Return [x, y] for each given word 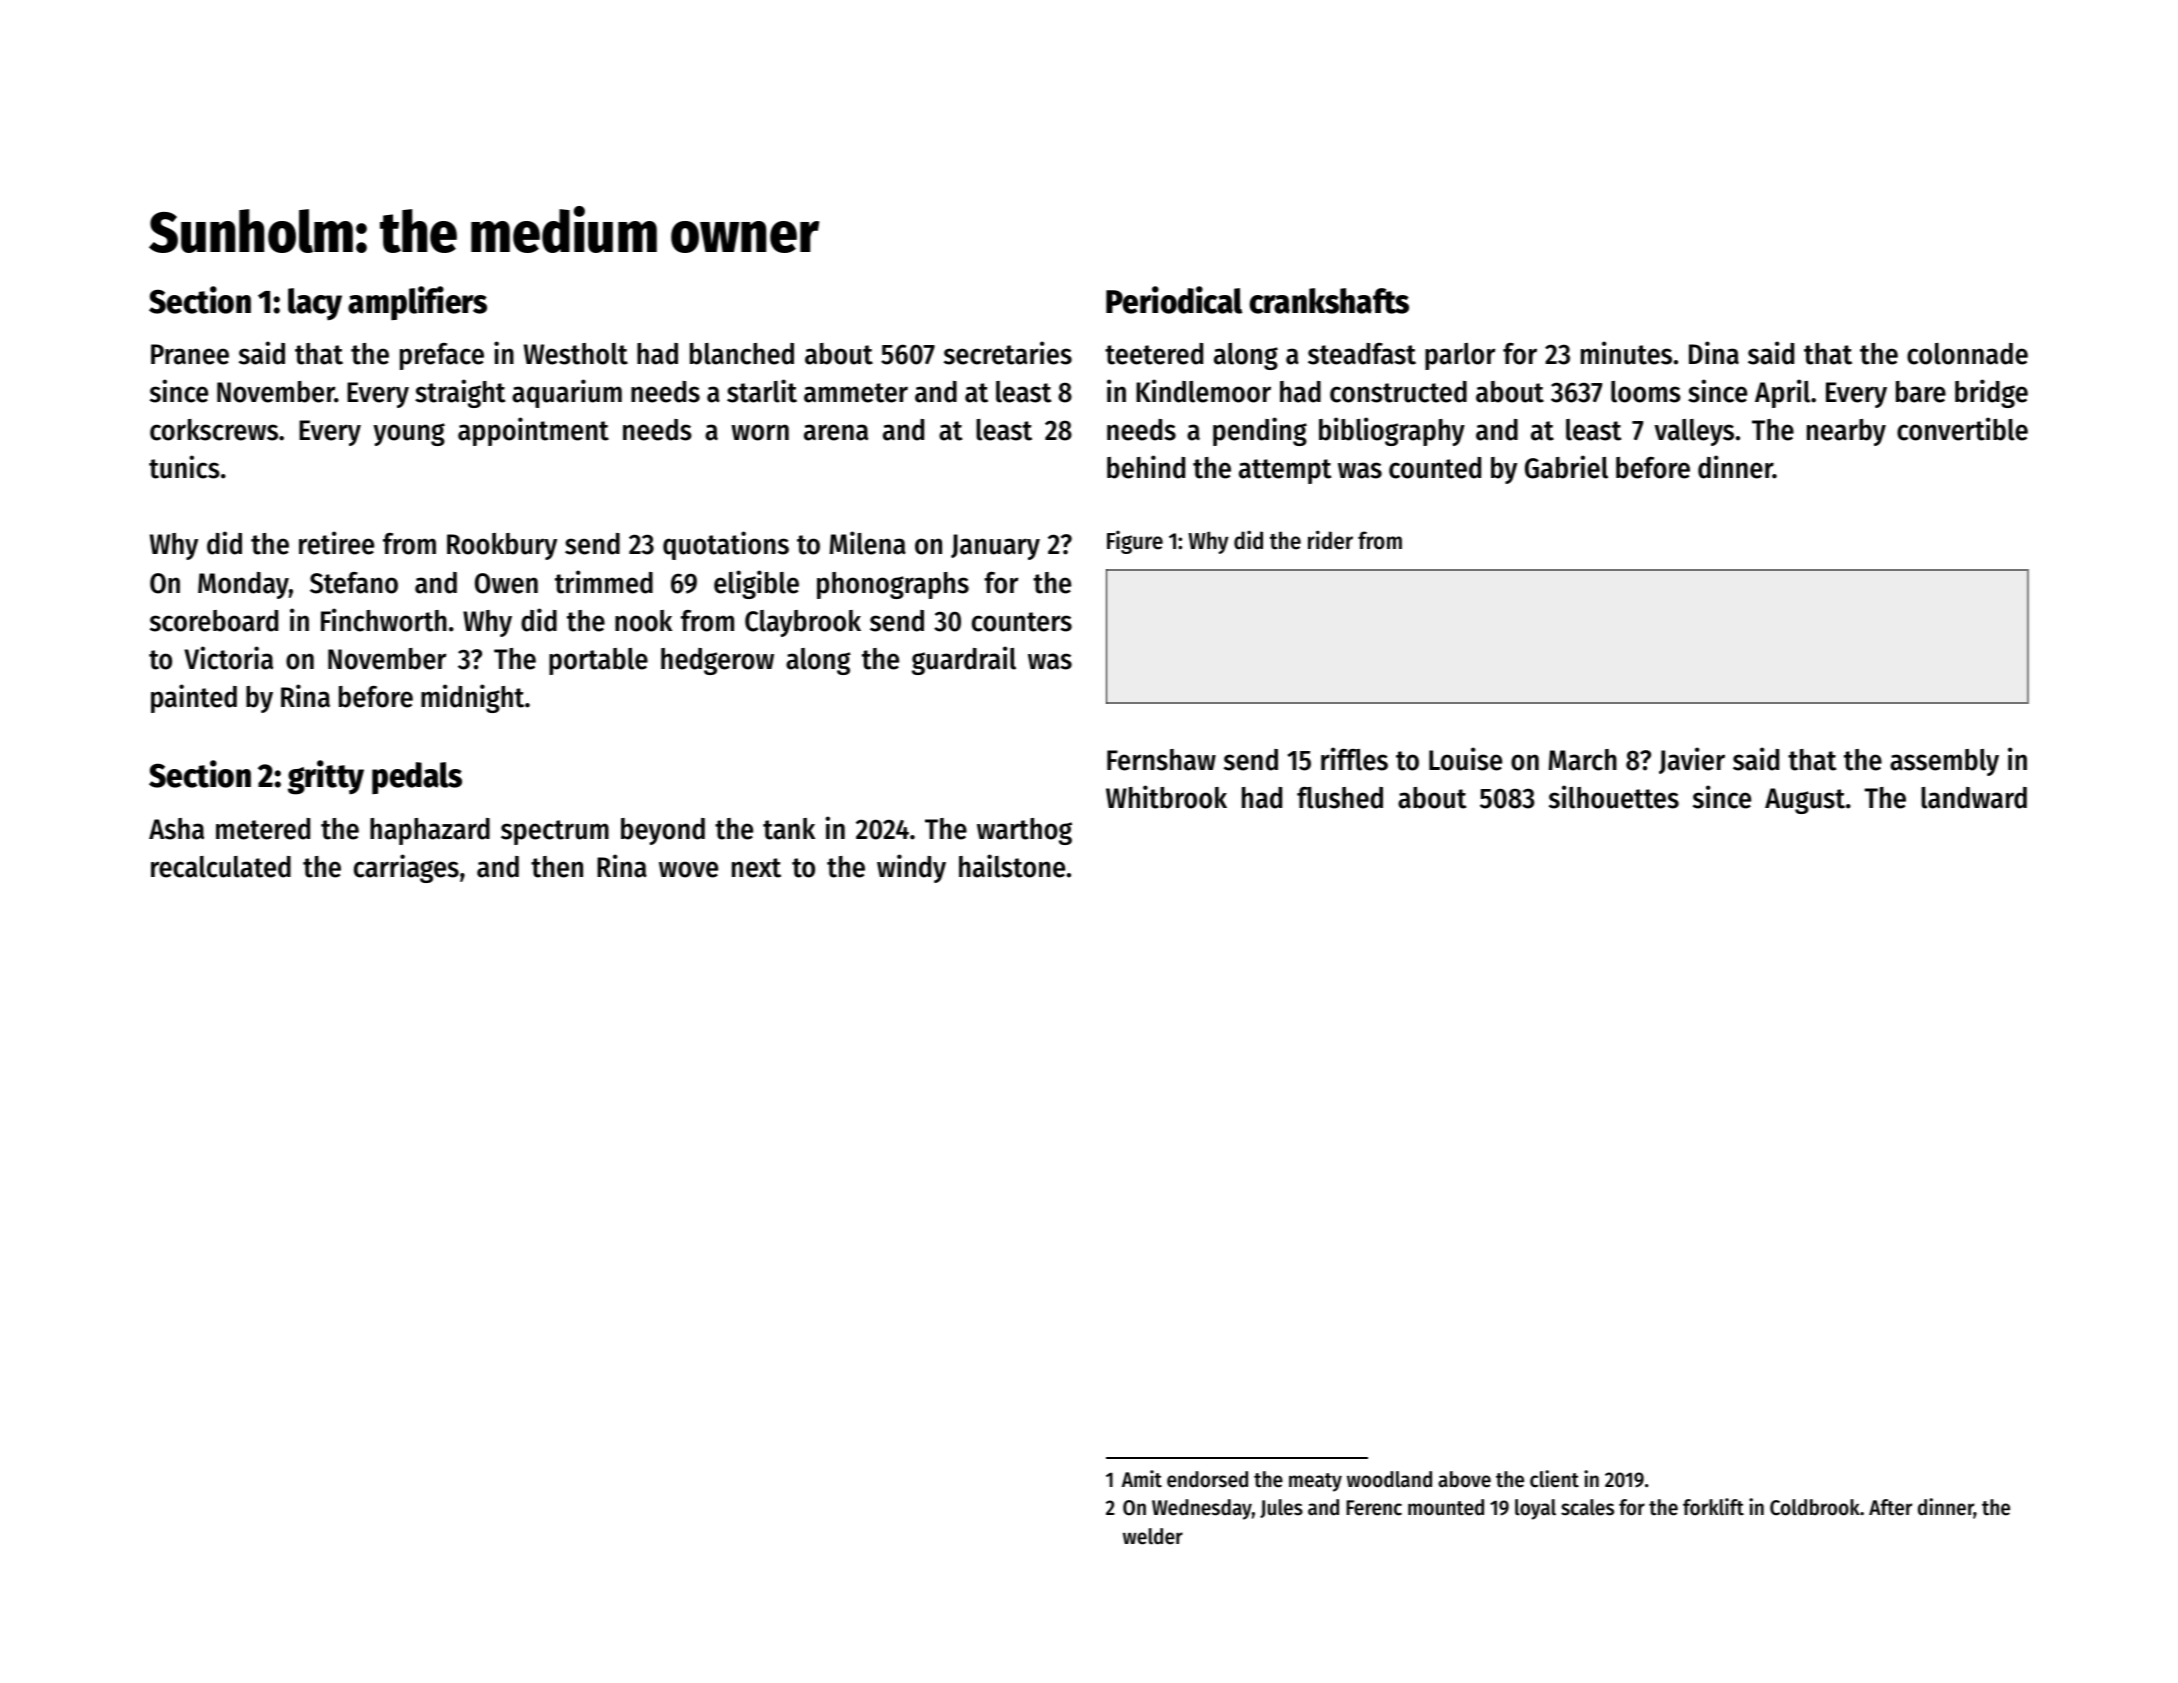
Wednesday [1202, 1509]
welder [1153, 1536]
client [1554, 1479]
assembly [1944, 762]
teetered [1154, 354]
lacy [315, 304]
